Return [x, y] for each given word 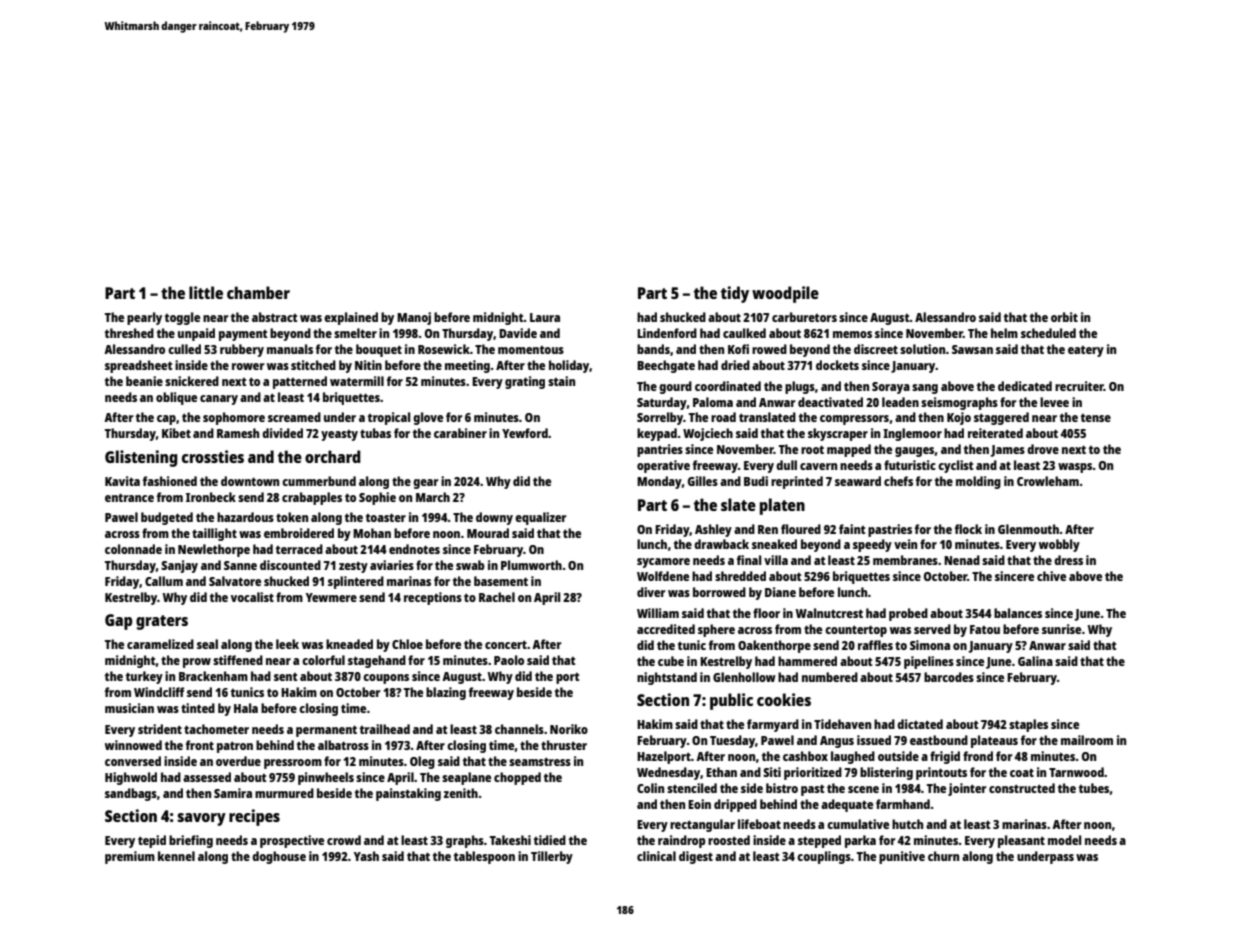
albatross [343, 745]
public [731, 701]
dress [1068, 560]
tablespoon [484, 857]
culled [184, 349]
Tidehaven [842, 724]
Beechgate [666, 366]
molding [978, 482]
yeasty [339, 435]
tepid [152, 841]
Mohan [372, 533]
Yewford [525, 433]
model [1064, 840]
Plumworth [531, 565]
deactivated [830, 402]
